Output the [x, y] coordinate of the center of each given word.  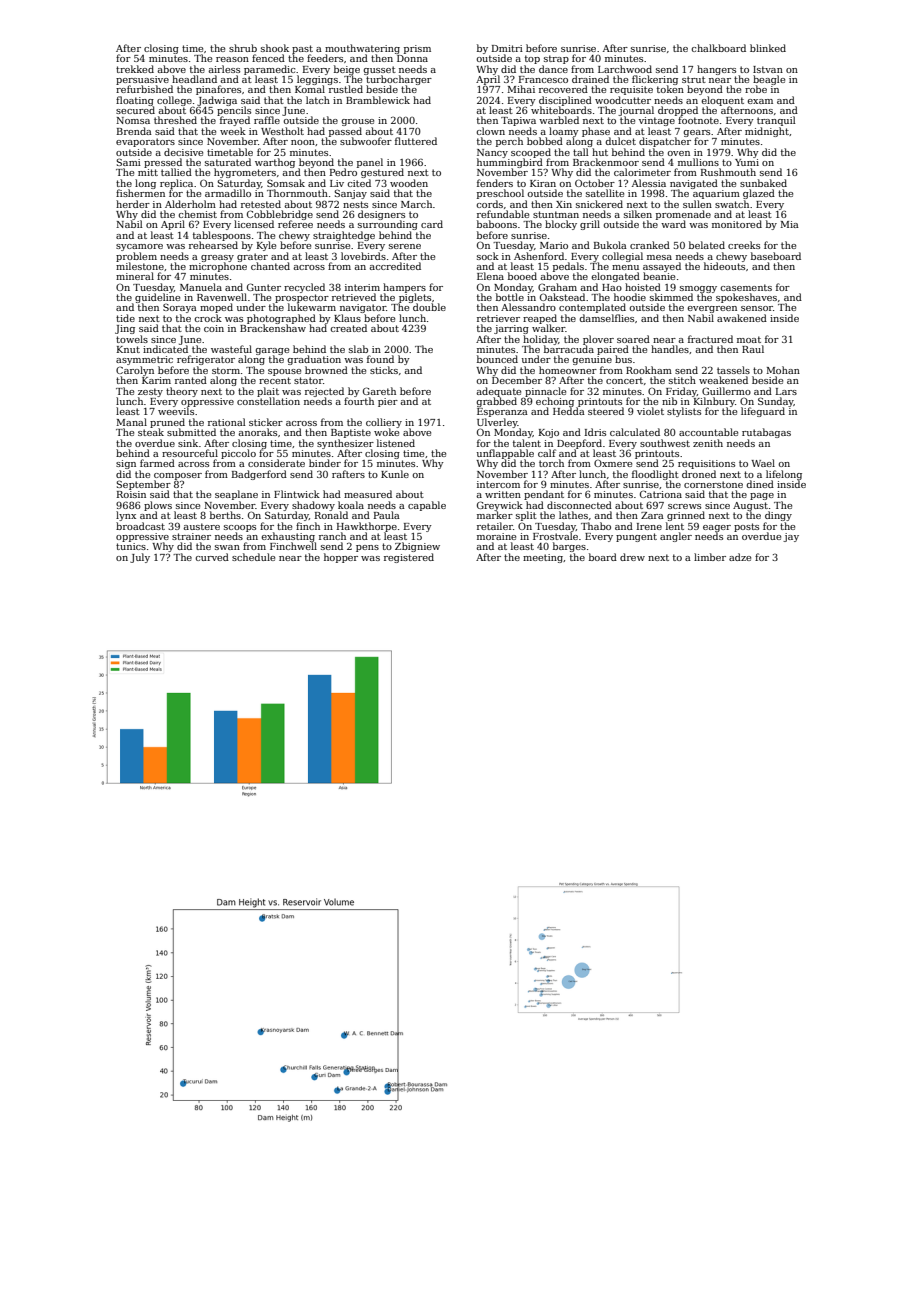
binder [325, 463]
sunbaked [763, 183]
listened [396, 443]
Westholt [282, 131]
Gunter [264, 287]
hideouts [724, 266]
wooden [409, 183]
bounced [497, 359]
